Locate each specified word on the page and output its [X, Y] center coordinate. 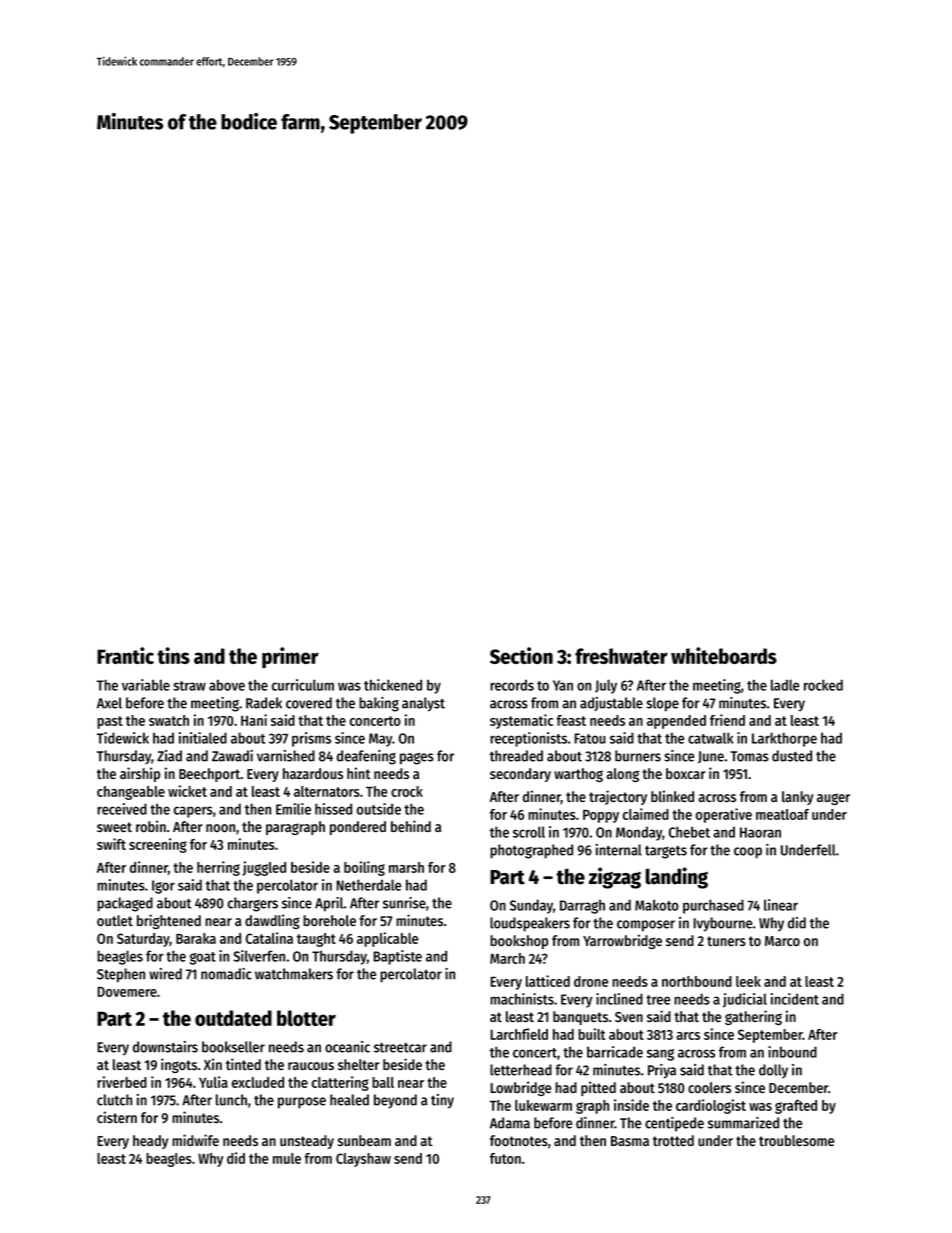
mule [287, 1158]
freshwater [621, 656]
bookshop [519, 942]
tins [173, 655]
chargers [253, 904]
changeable [131, 793]
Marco [782, 941]
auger [833, 799]
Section [521, 655]
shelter [359, 1064]
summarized [743, 1123]
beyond [395, 1101]
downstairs [165, 1047]
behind [411, 826]
